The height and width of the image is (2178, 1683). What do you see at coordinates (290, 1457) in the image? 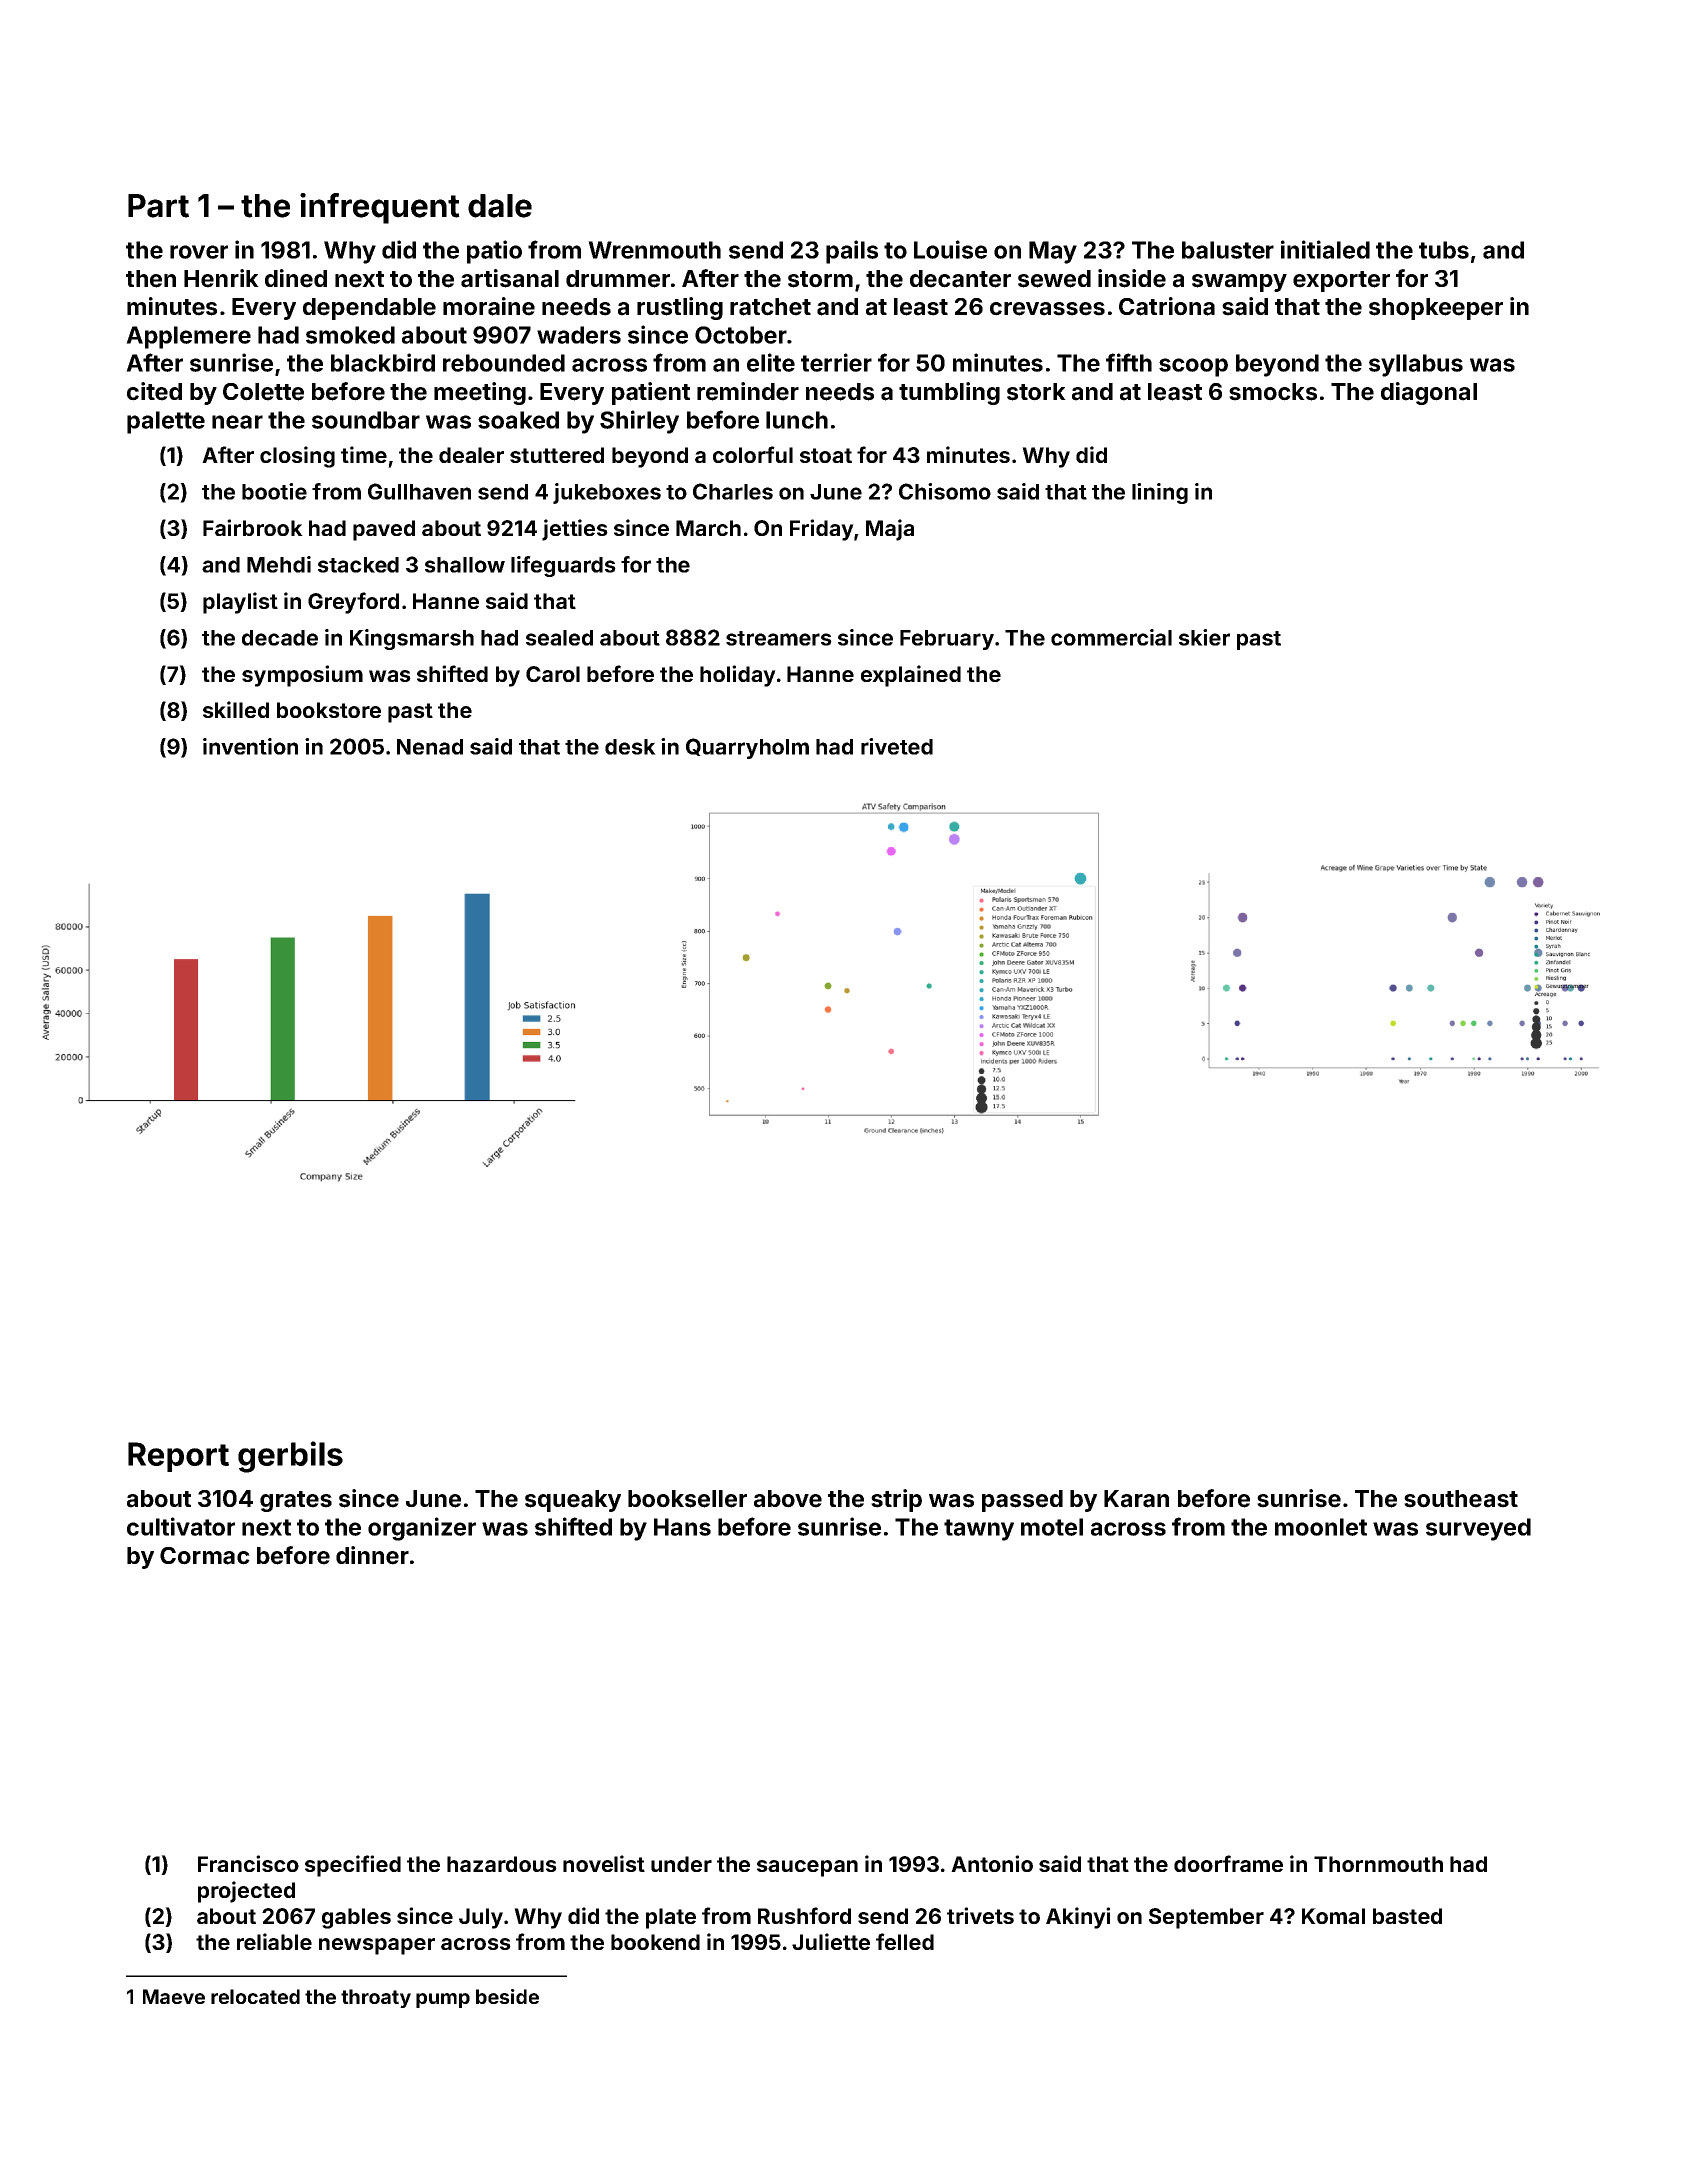
I see `gerbils` at bounding box center [290, 1457].
